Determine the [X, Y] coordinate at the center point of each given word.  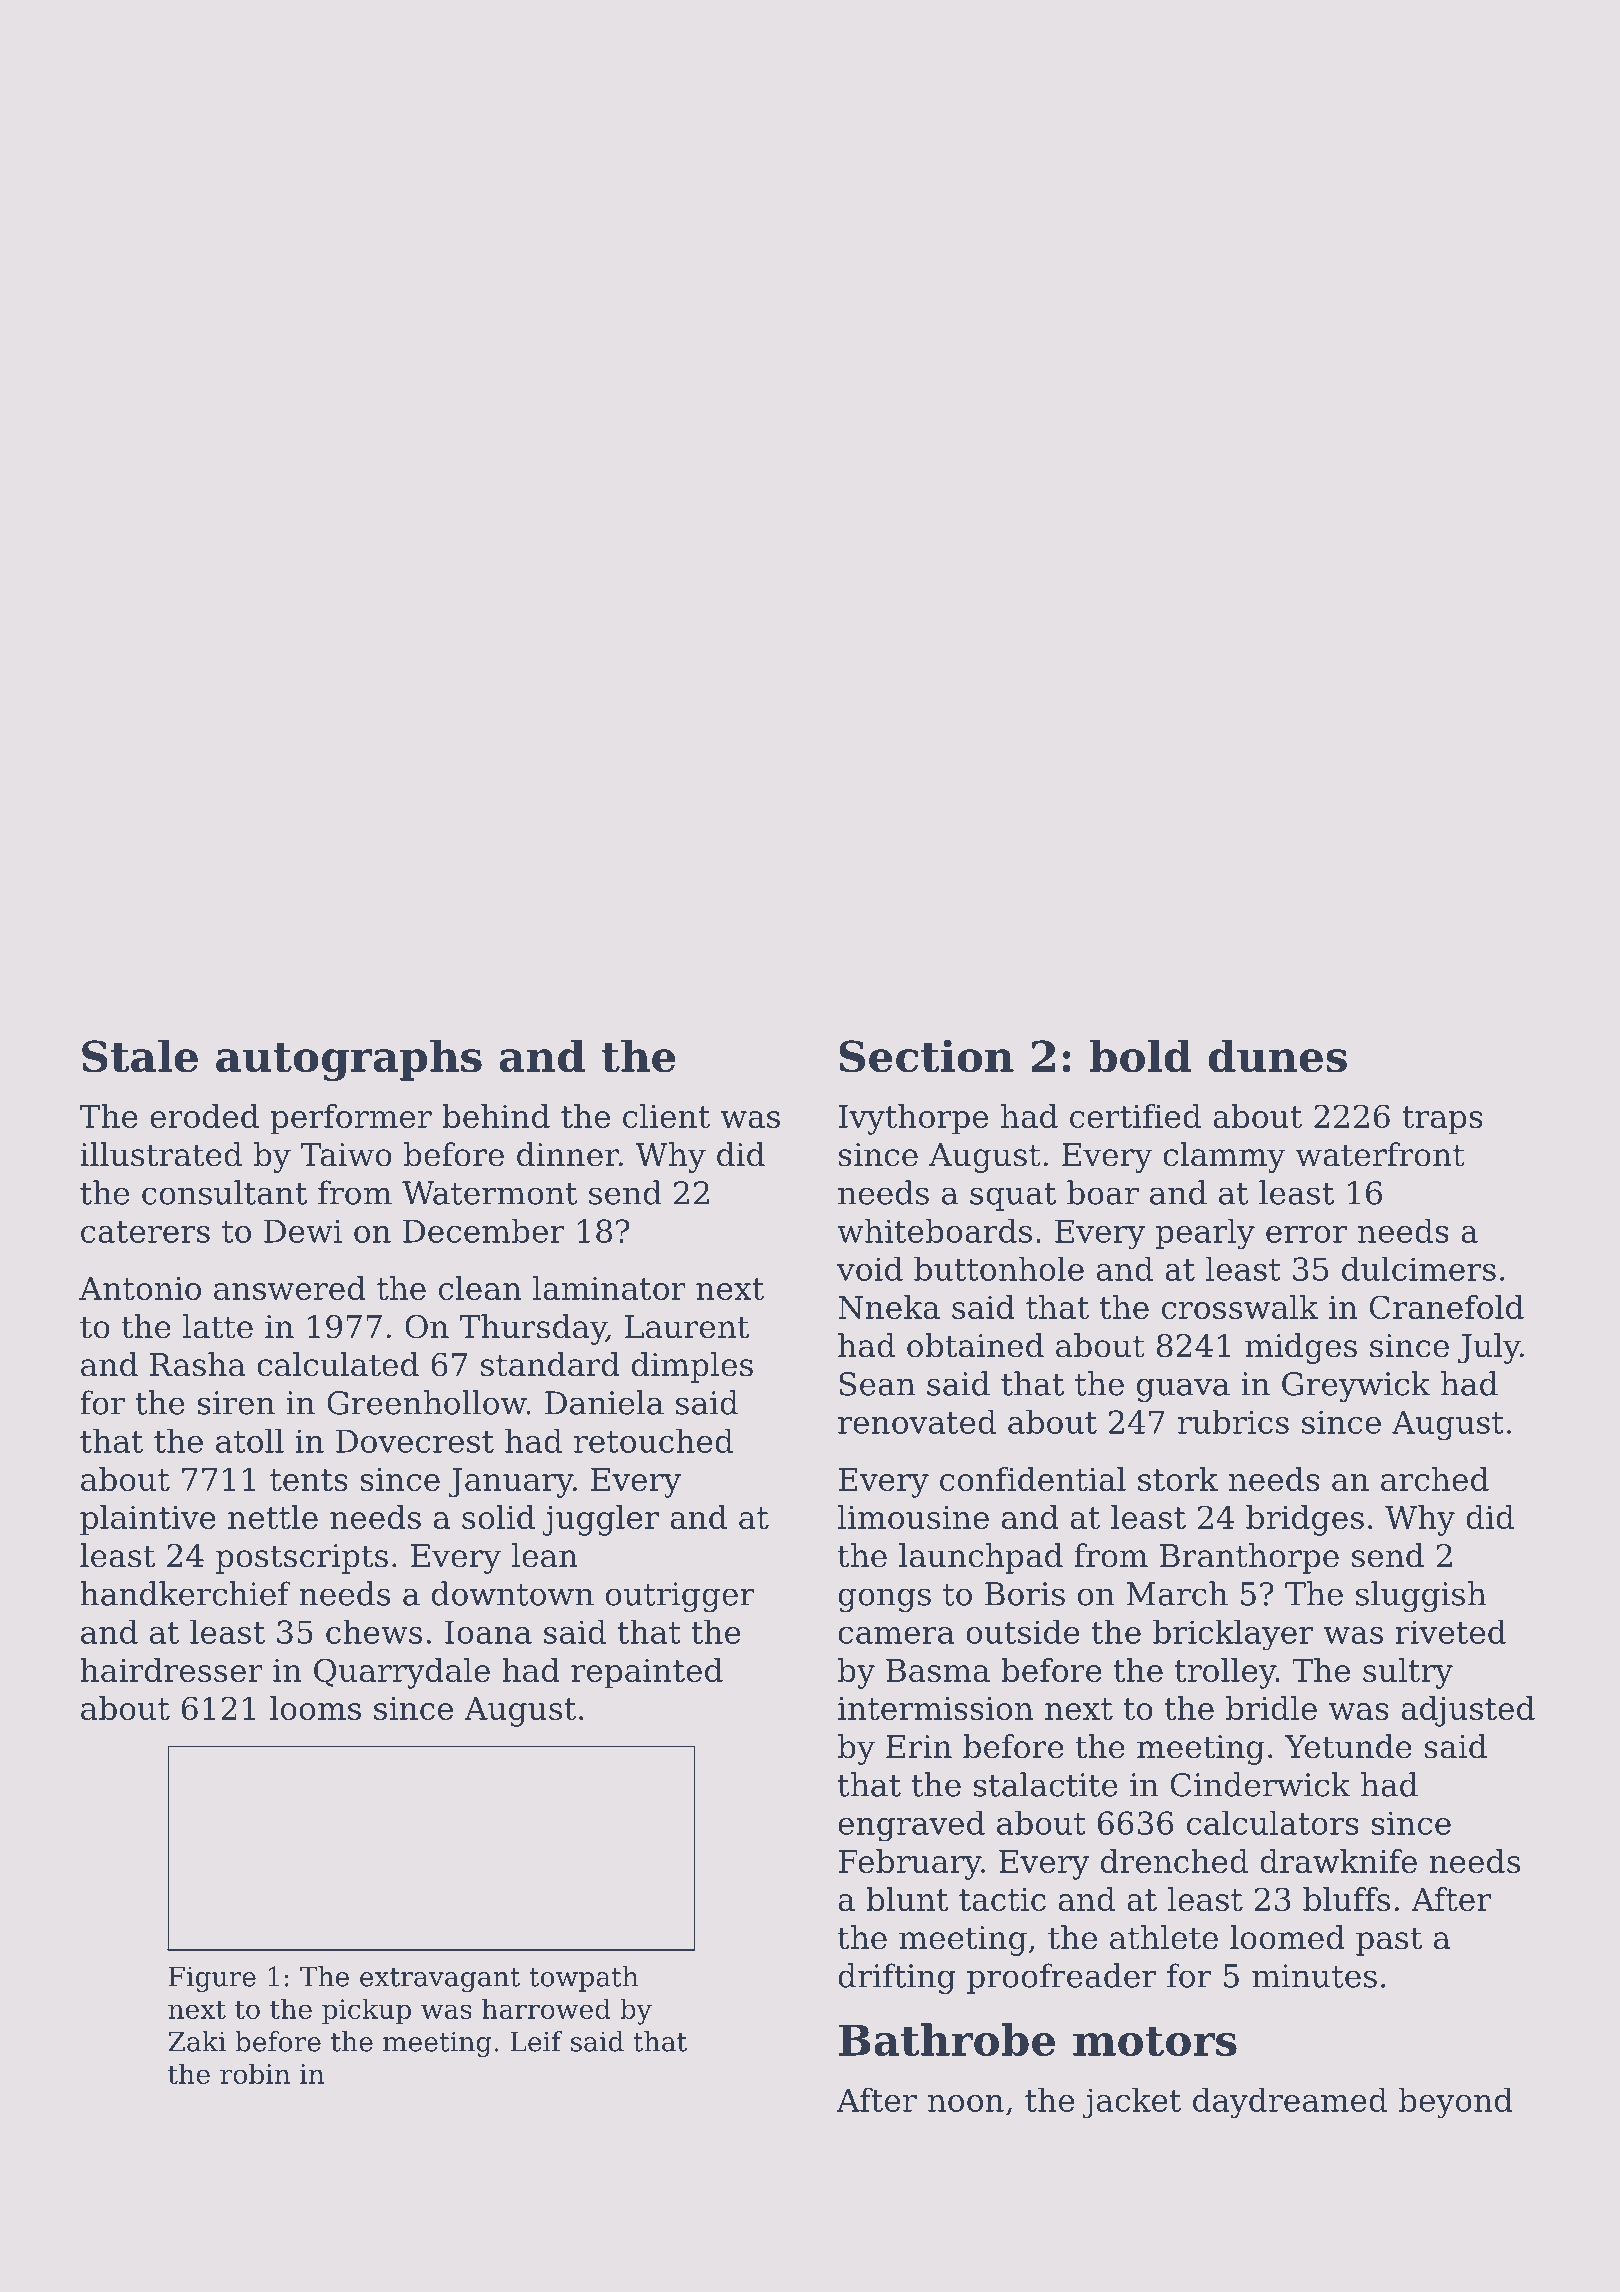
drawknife [1338, 1861]
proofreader [1061, 1978]
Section [927, 1056]
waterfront [1380, 1154]
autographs [349, 1060]
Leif [536, 2041]
